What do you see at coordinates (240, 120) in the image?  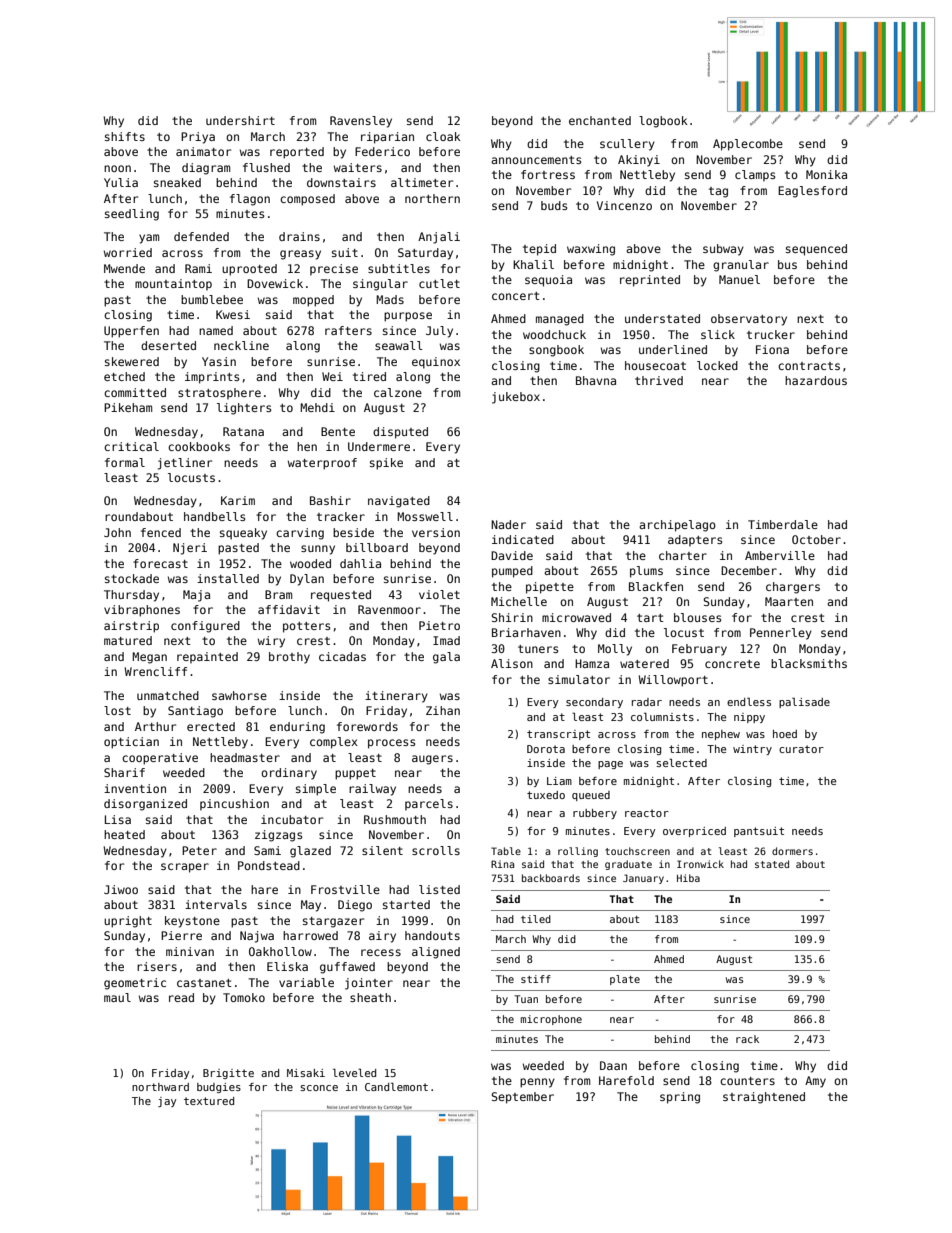 I see `undershirt` at bounding box center [240, 120].
